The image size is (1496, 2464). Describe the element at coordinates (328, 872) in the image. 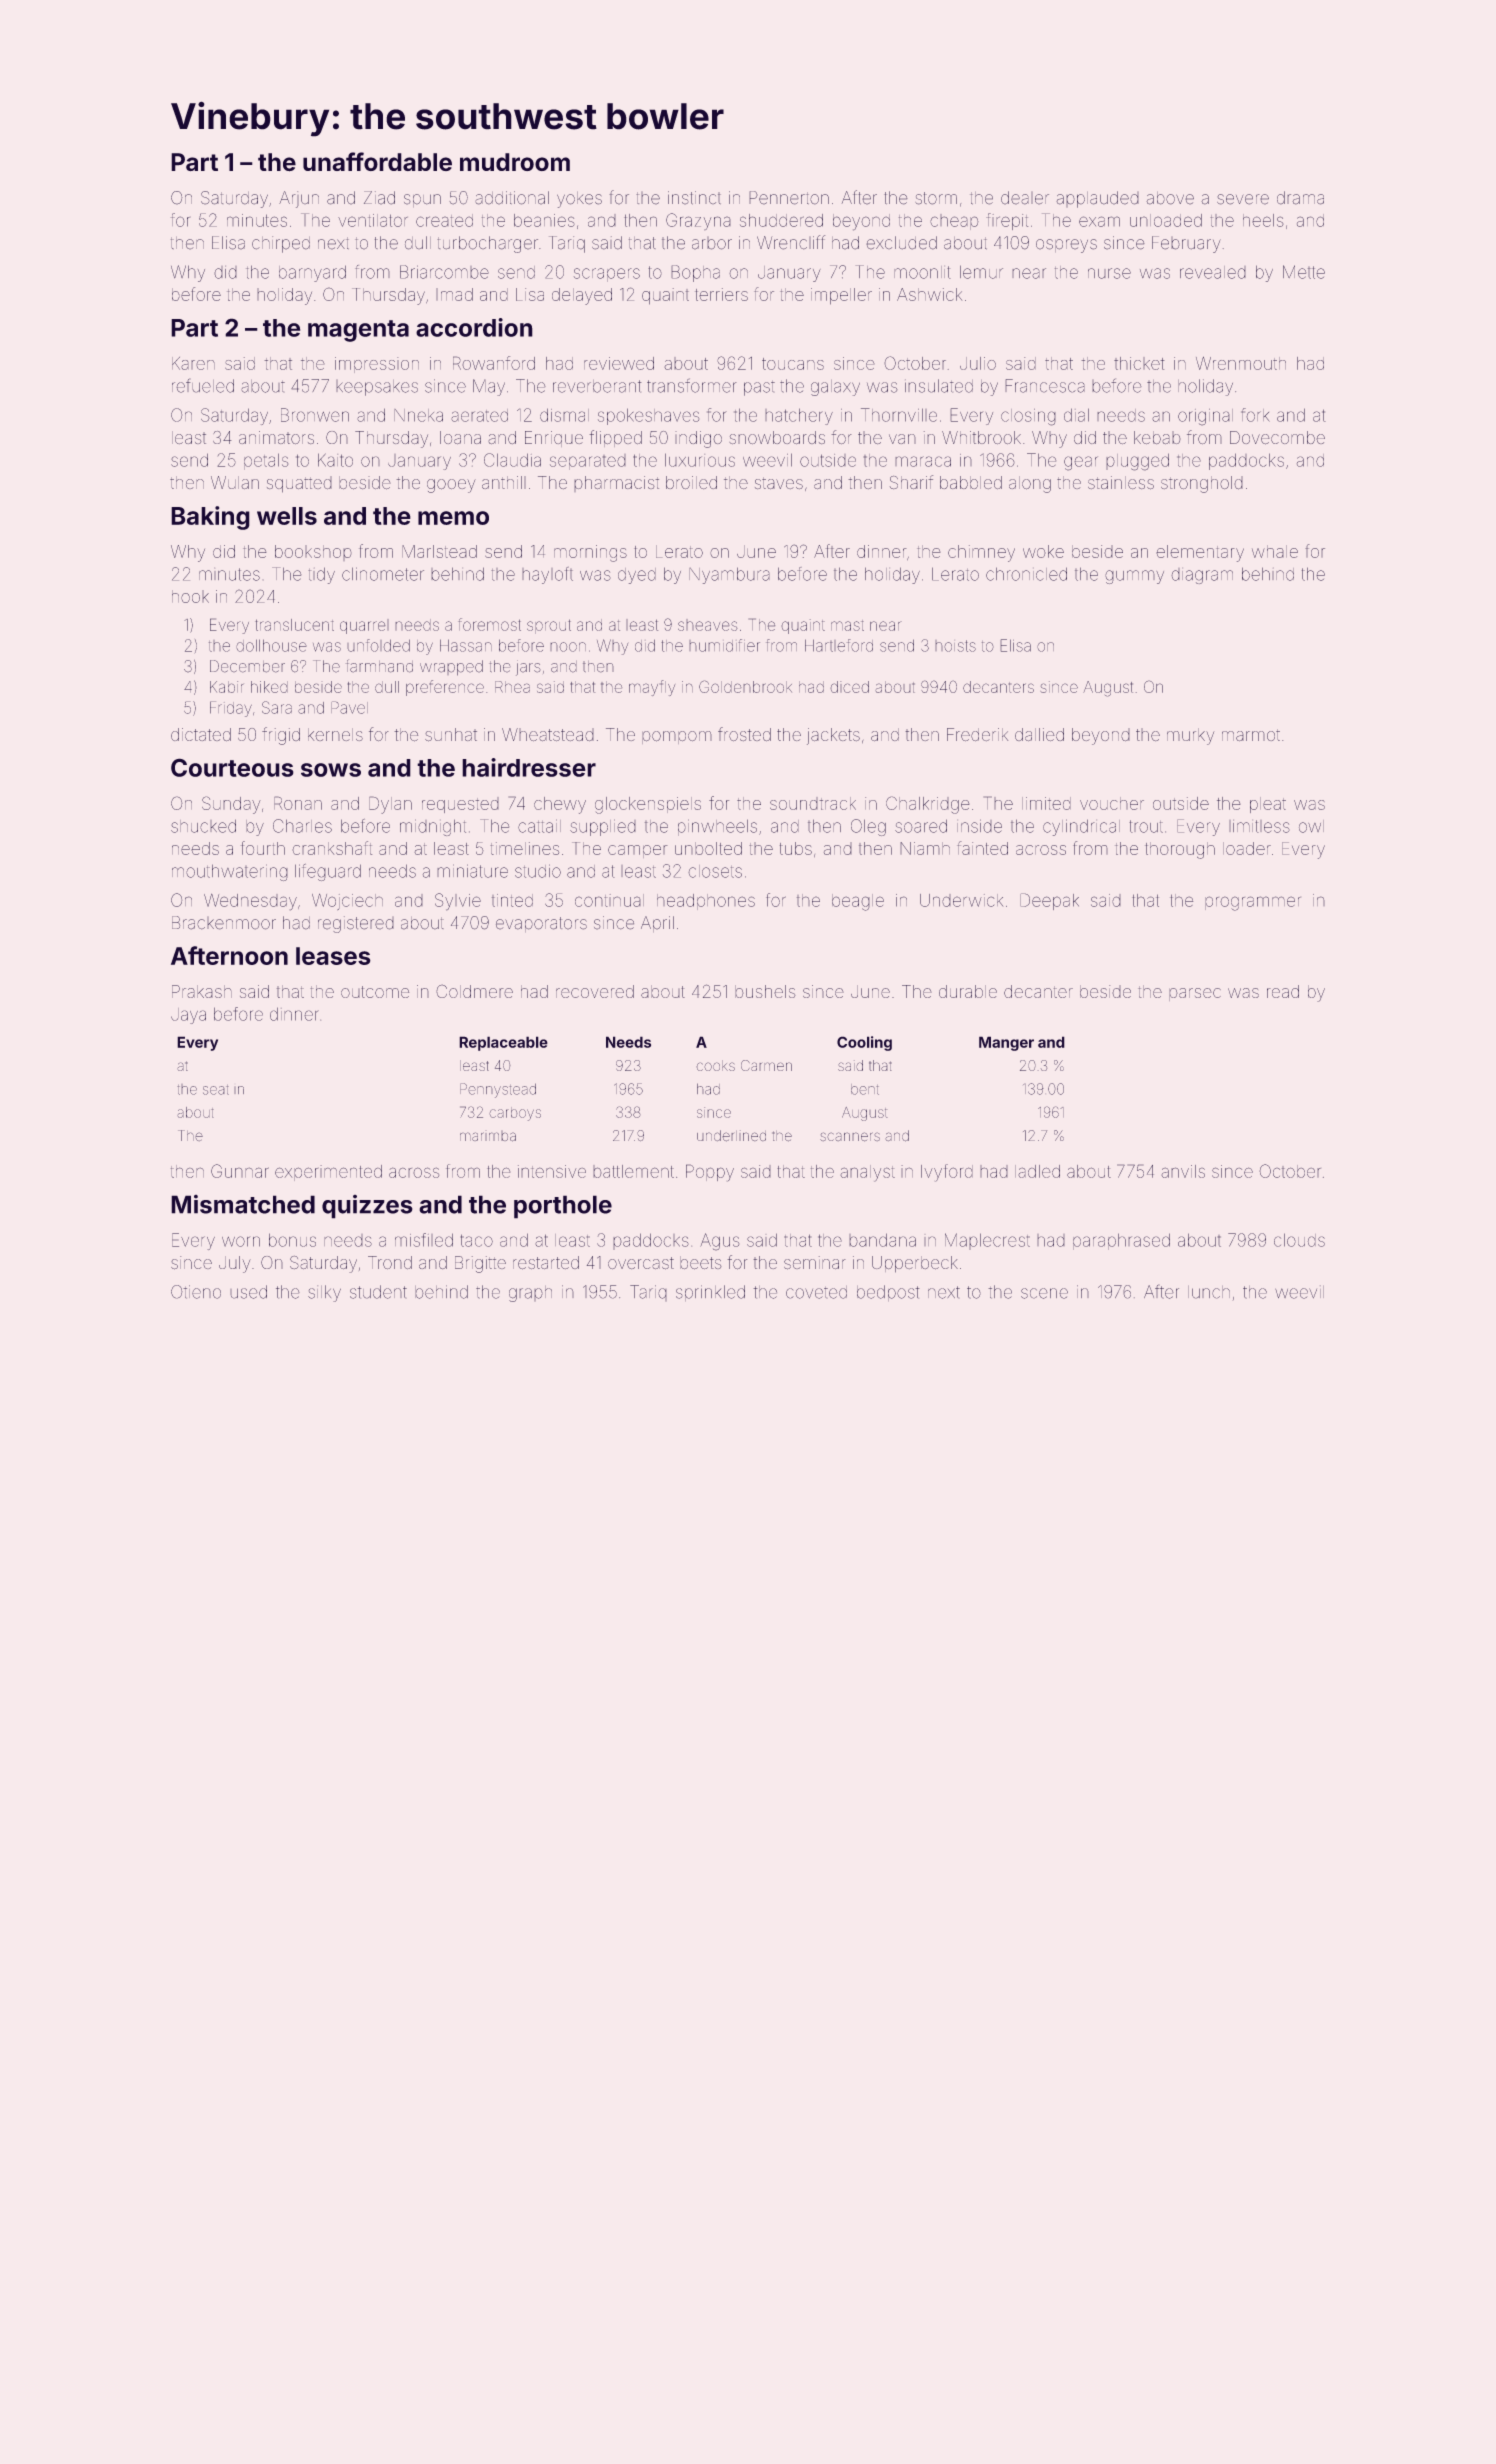

I see `lifeguard` at that location.
